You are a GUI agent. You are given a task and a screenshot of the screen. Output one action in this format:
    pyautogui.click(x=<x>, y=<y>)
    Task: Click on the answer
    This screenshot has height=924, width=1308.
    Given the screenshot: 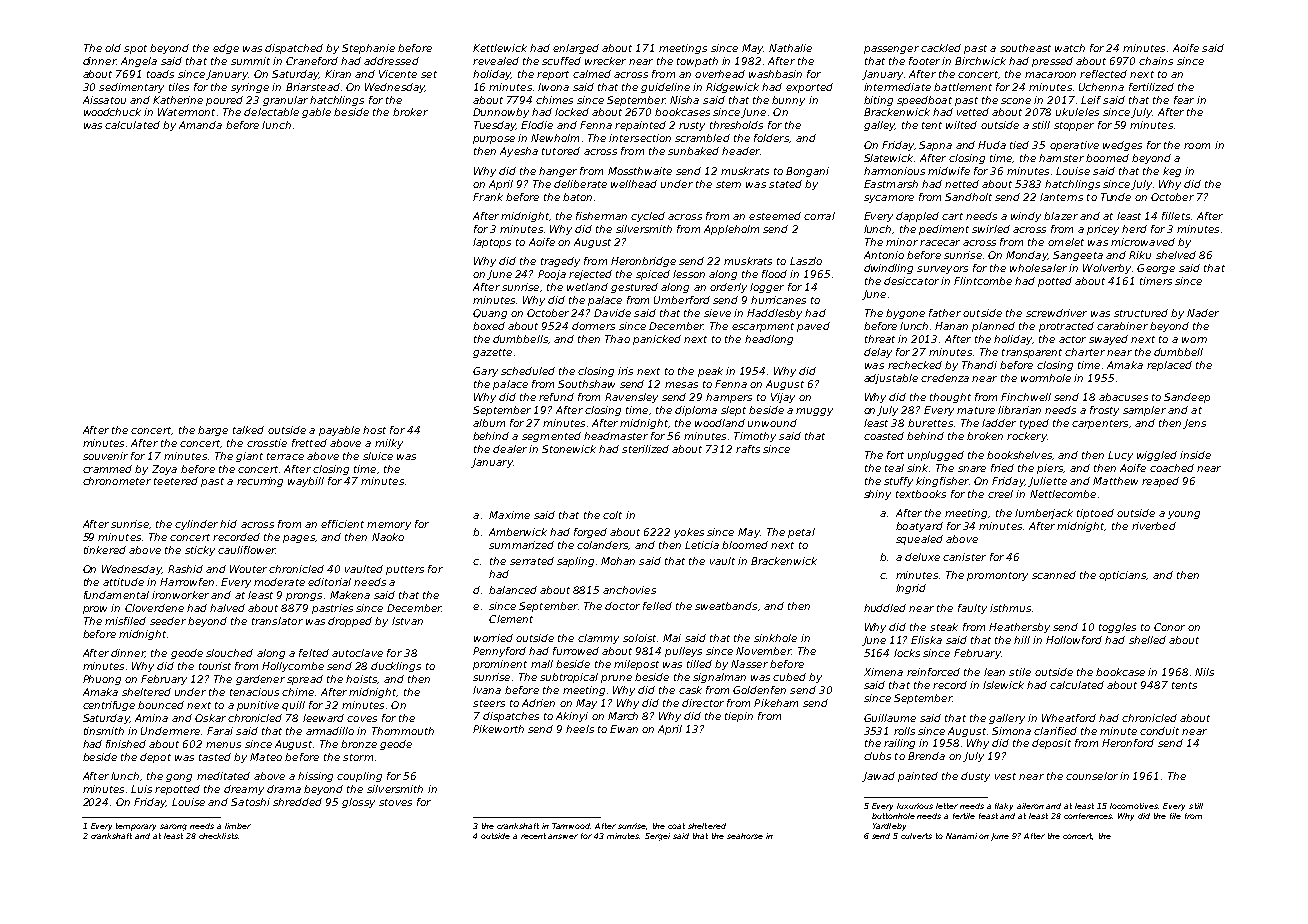 What is the action you would take?
    pyautogui.click(x=563, y=836)
